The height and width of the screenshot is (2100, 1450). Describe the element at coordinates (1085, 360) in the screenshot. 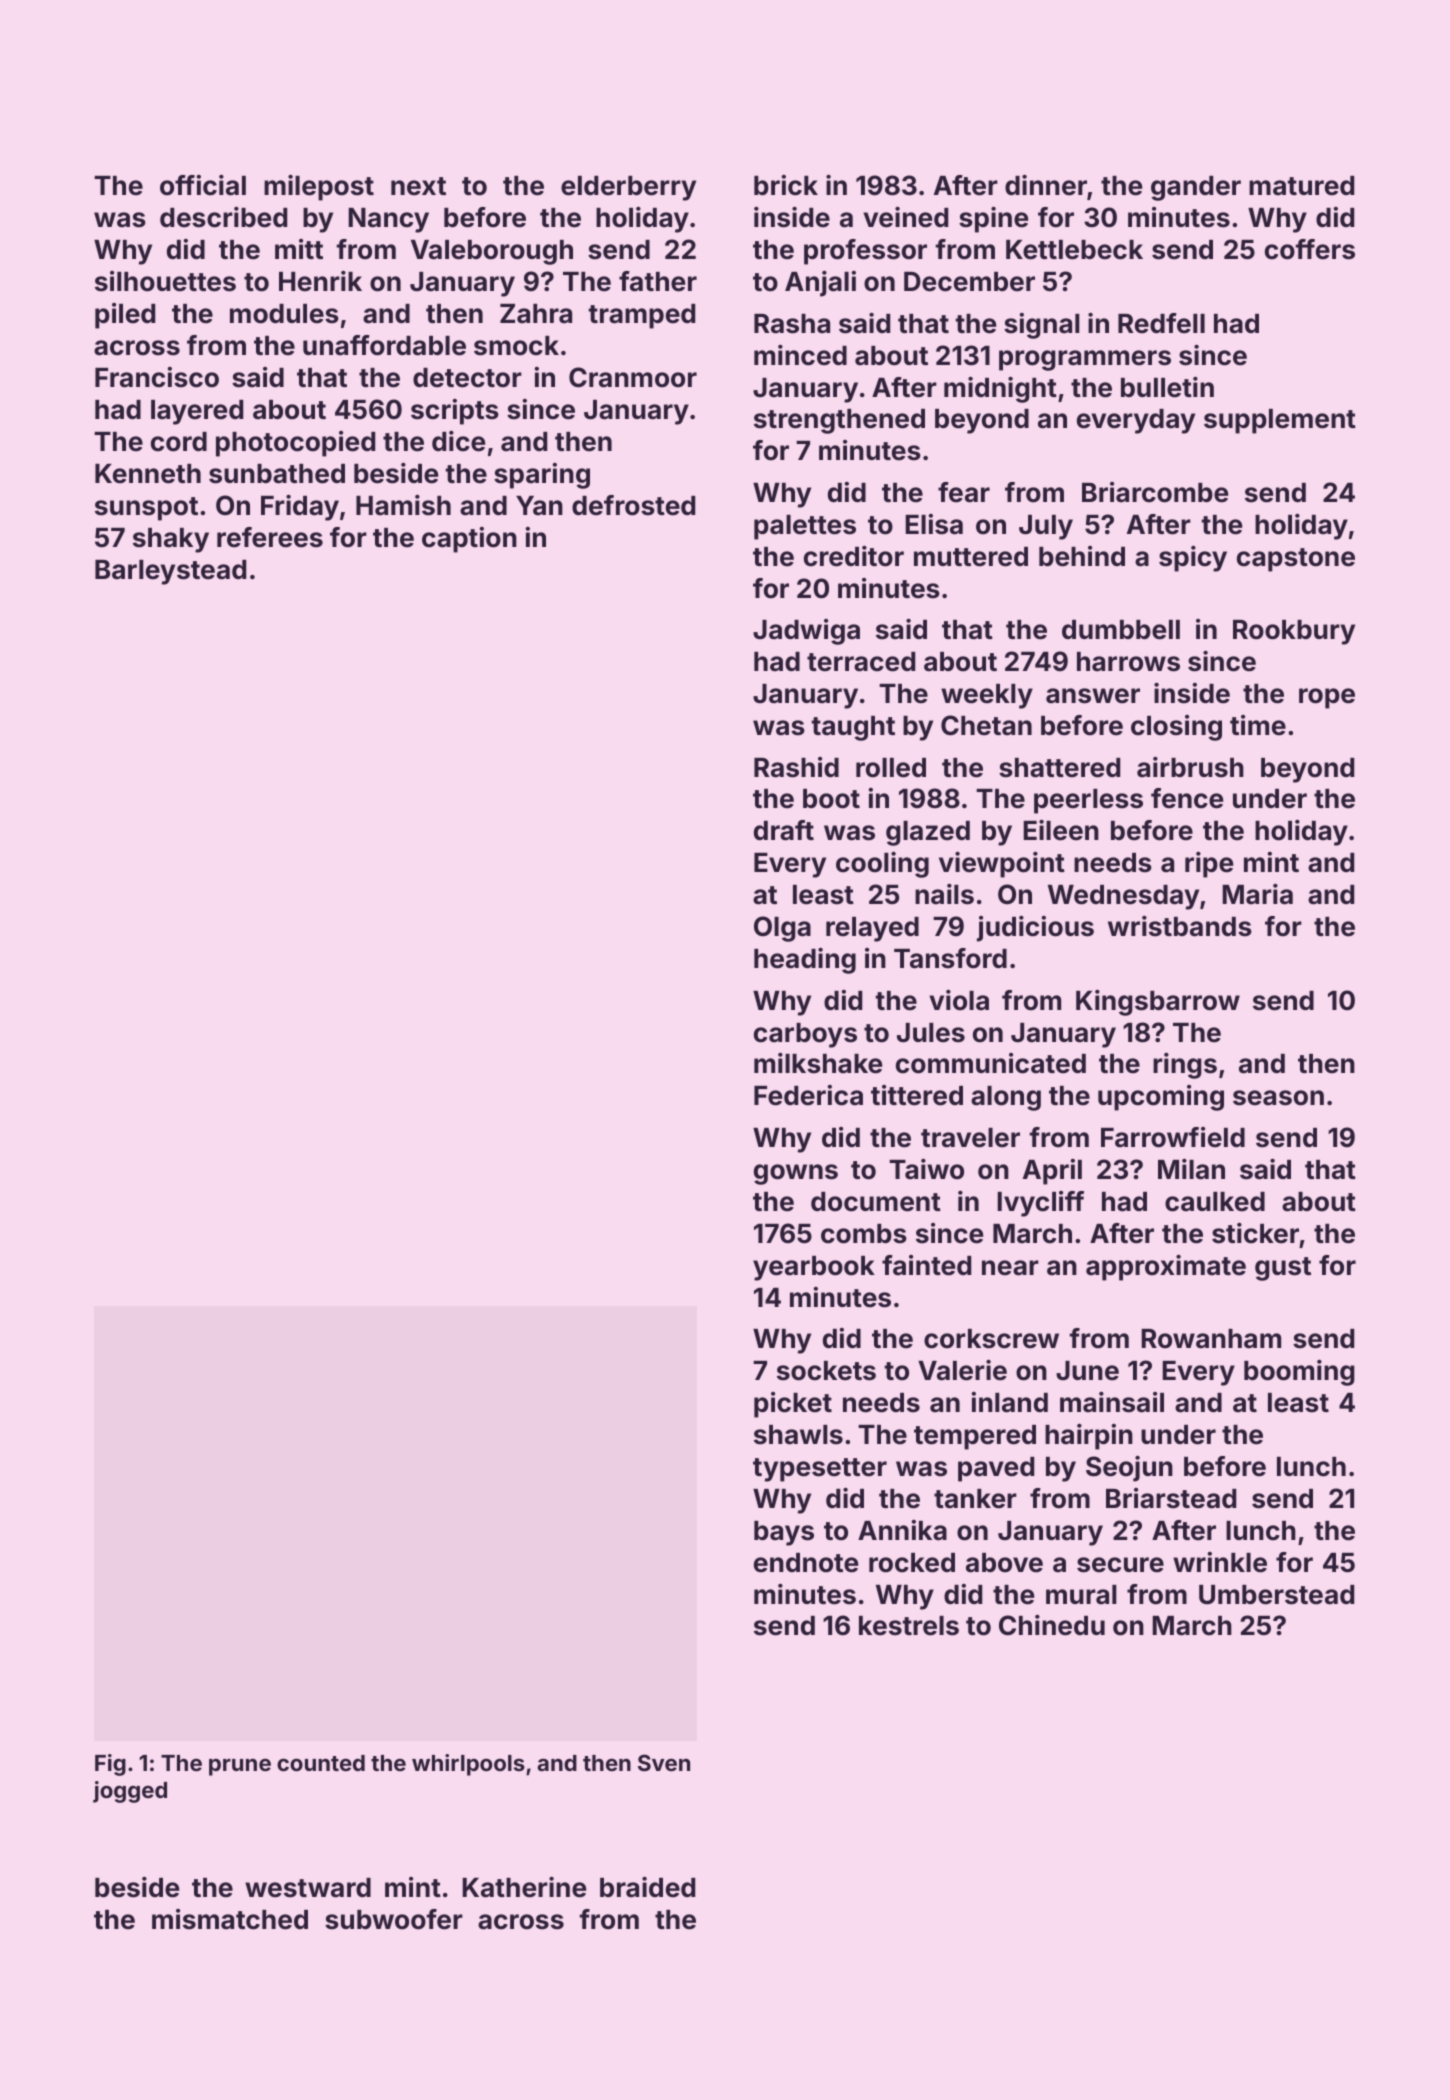

I see `programmers` at that location.
